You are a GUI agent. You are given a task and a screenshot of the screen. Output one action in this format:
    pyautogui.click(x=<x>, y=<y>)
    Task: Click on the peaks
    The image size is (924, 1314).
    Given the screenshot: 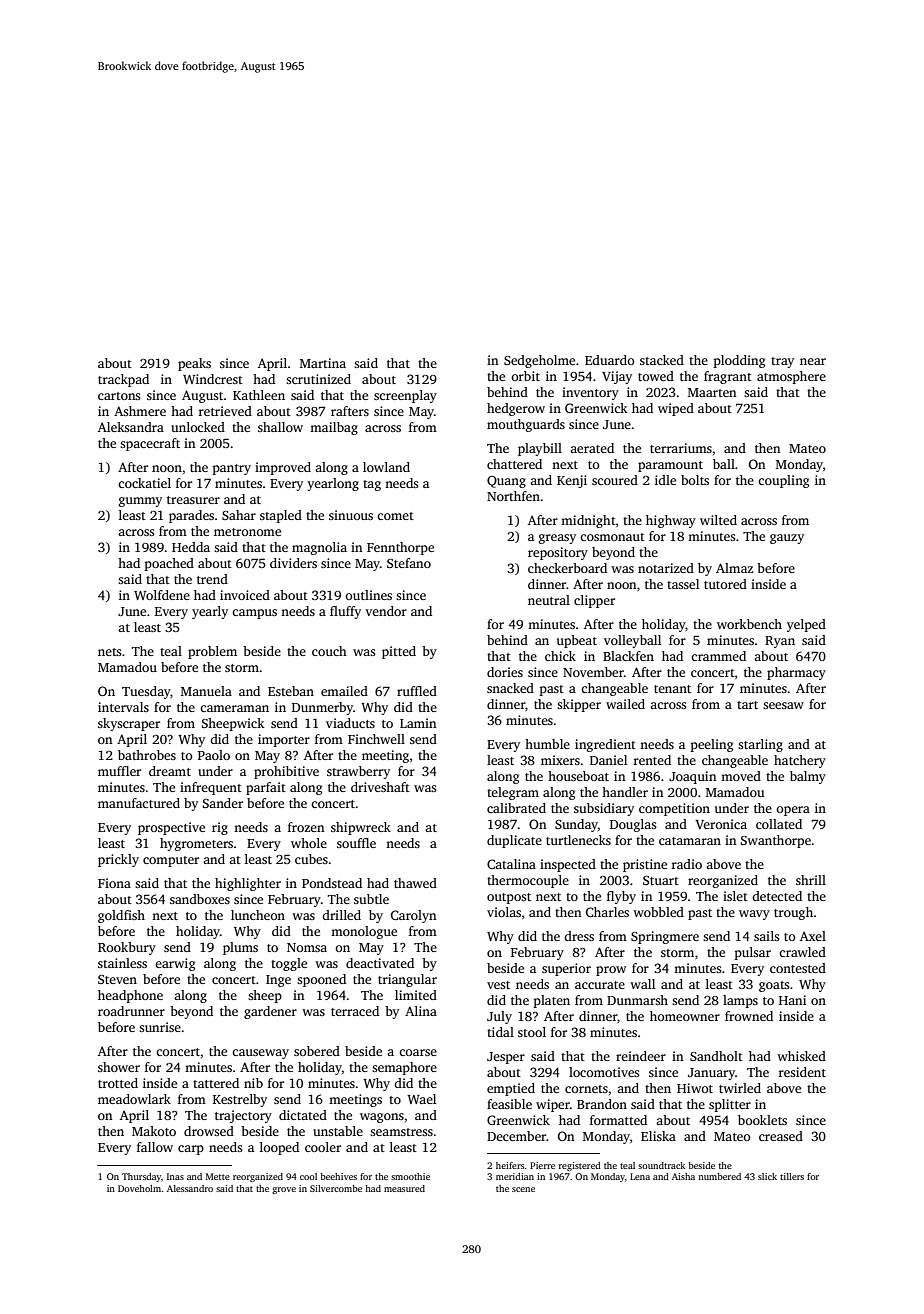 What is the action you would take?
    pyautogui.click(x=194, y=364)
